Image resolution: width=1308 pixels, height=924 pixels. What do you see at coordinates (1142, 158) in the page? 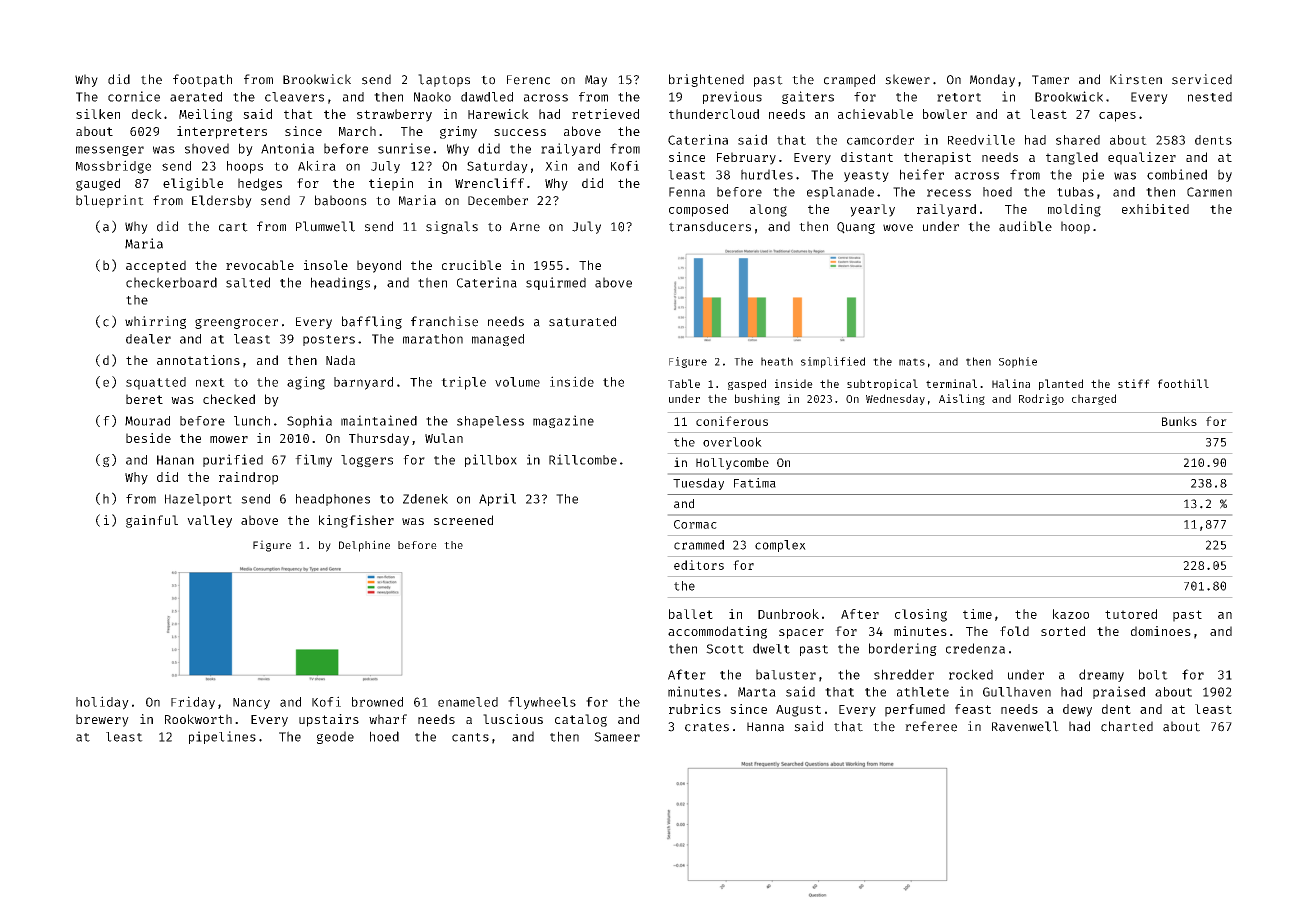
I see `equalizer` at bounding box center [1142, 158].
